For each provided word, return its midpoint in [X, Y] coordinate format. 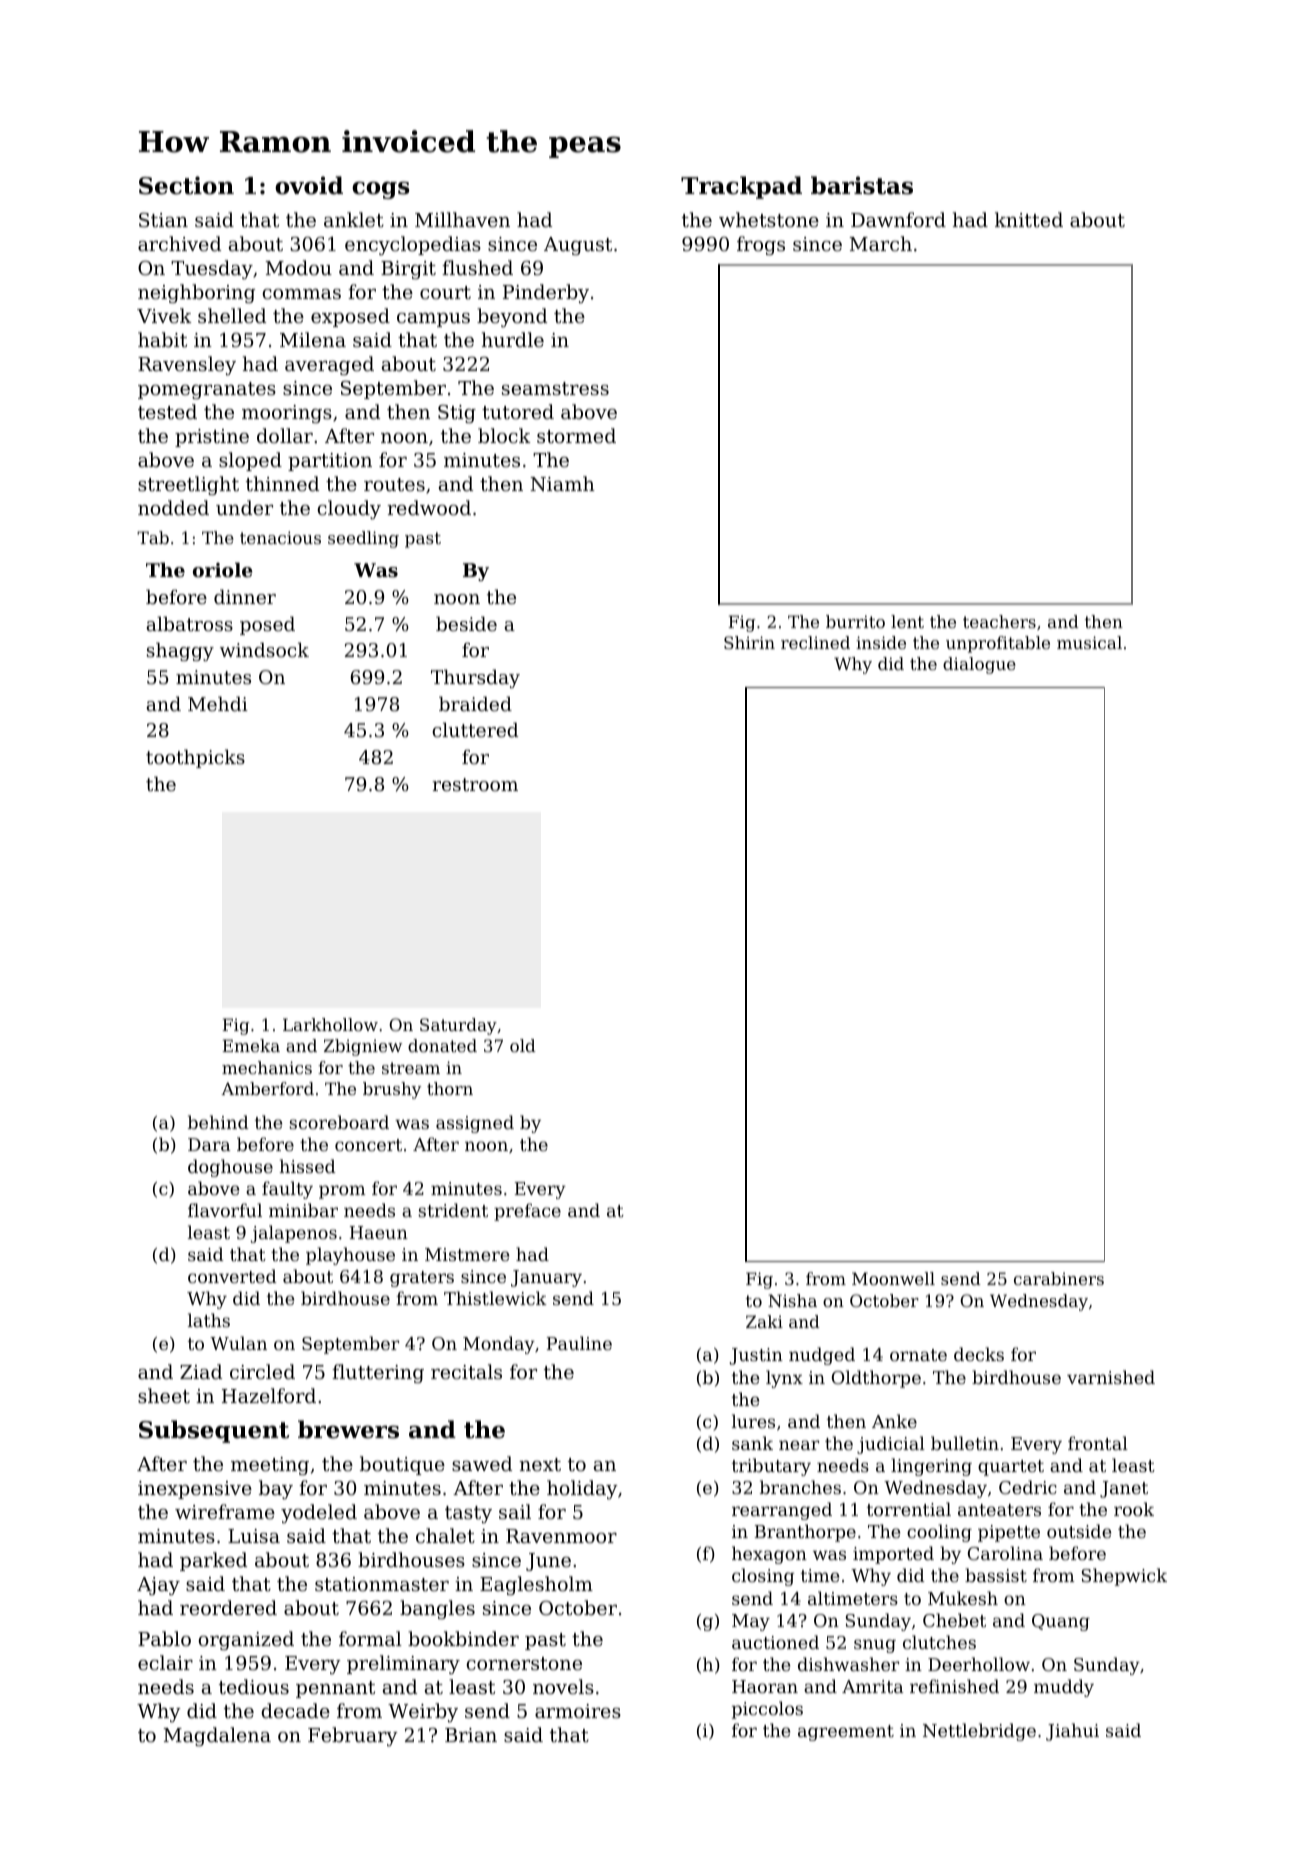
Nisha [792, 1300]
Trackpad [741, 187]
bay [276, 1489]
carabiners [1059, 1278]
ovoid [309, 185]
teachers [999, 621]
